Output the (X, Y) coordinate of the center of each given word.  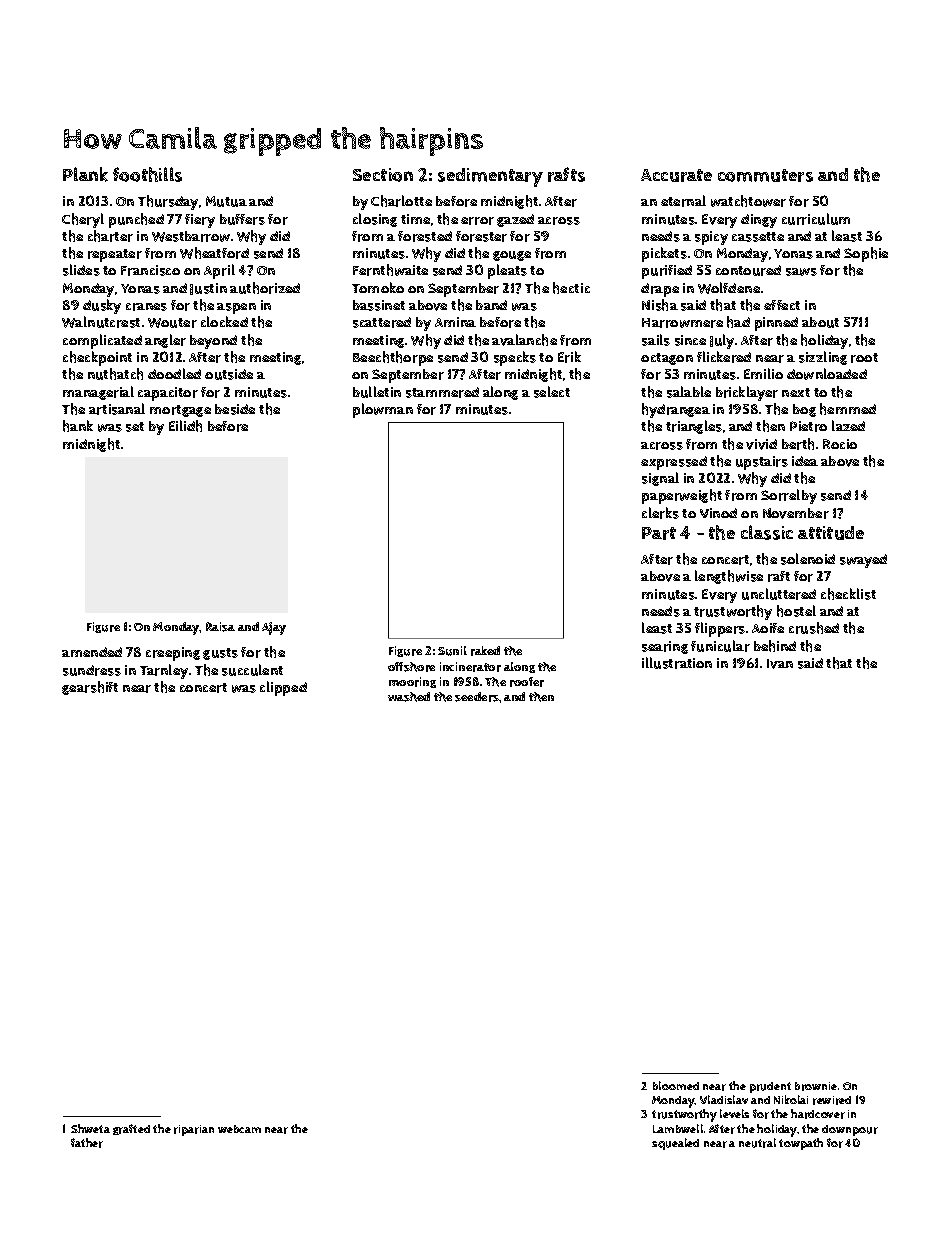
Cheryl (83, 220)
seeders (477, 697)
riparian (194, 1130)
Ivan (780, 664)
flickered (724, 357)
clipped (283, 688)
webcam (239, 1129)
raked (485, 651)
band (491, 305)
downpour (850, 1130)
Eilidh (185, 426)
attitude (831, 533)
